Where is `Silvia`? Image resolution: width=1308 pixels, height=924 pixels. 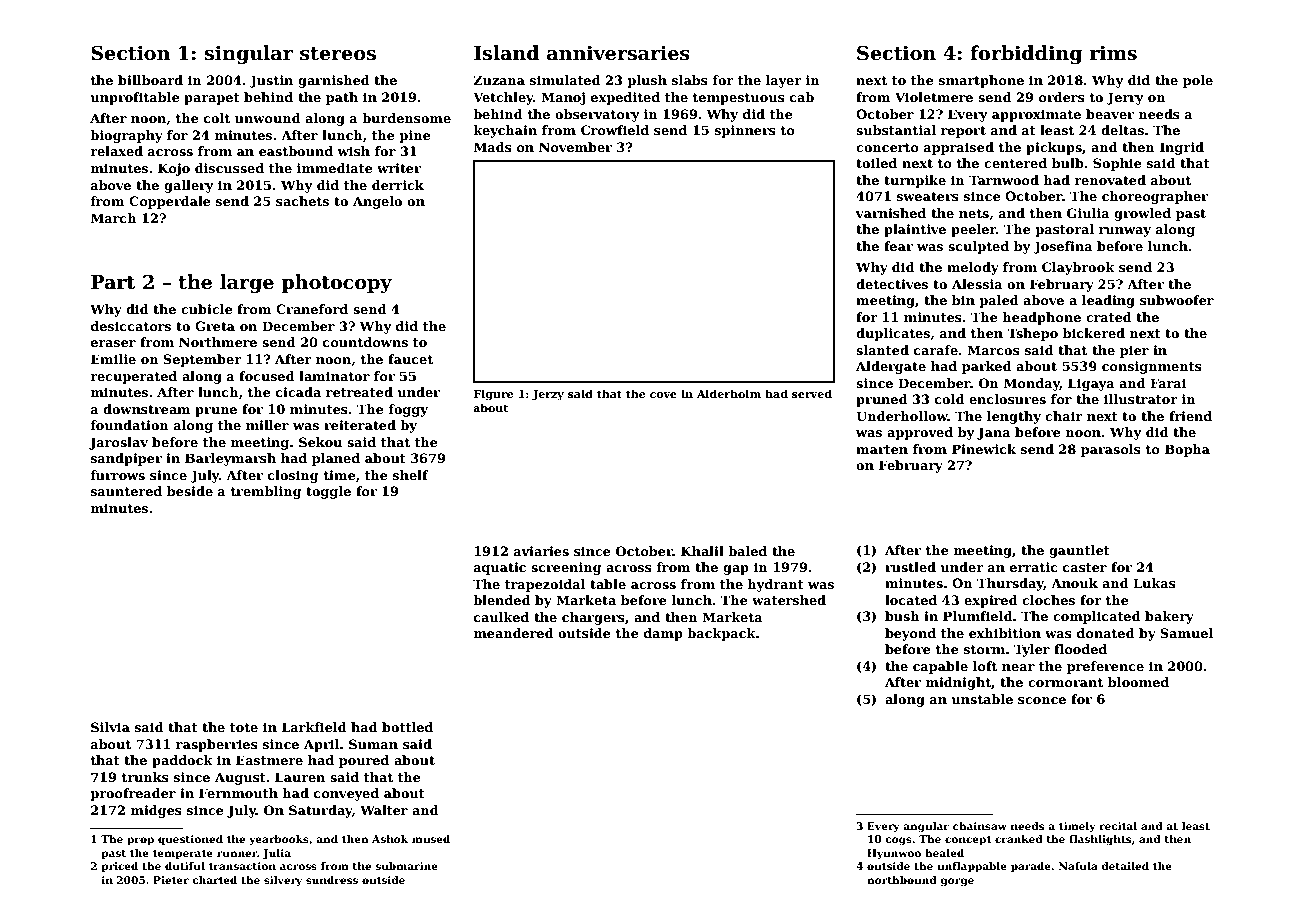
Silvia is located at coordinates (110, 727).
